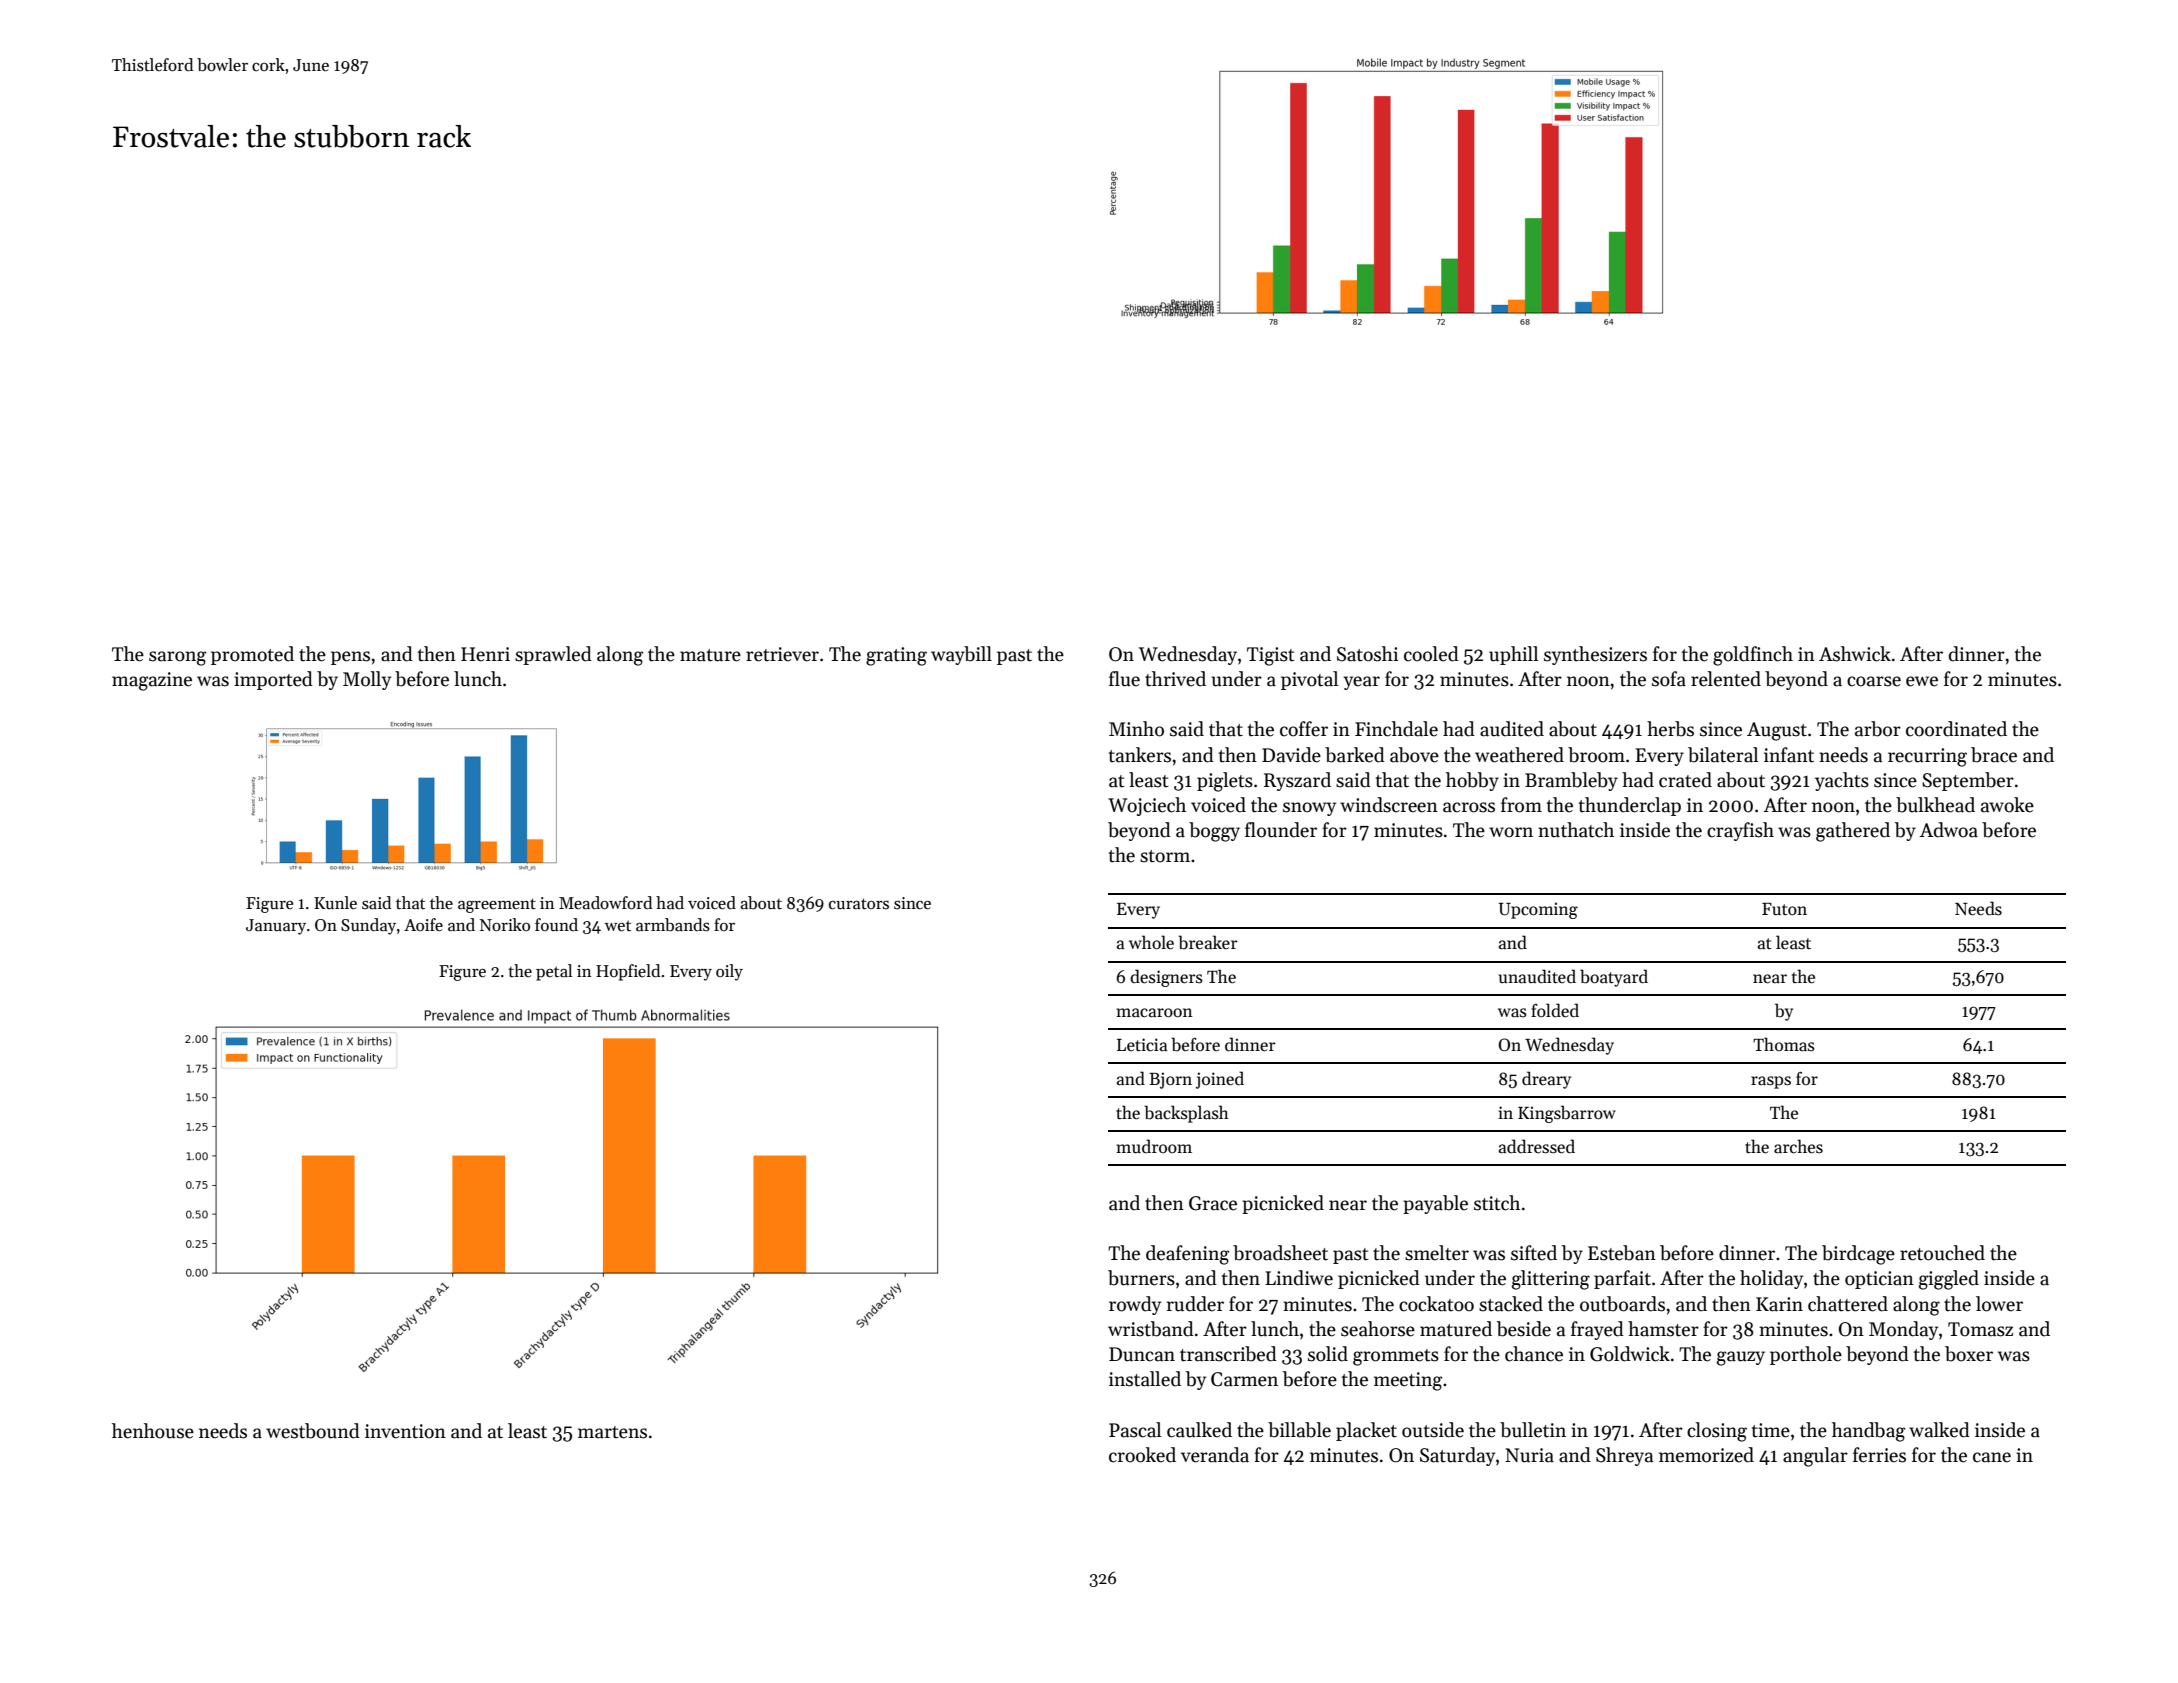  I want to click on agreement, so click(497, 905).
